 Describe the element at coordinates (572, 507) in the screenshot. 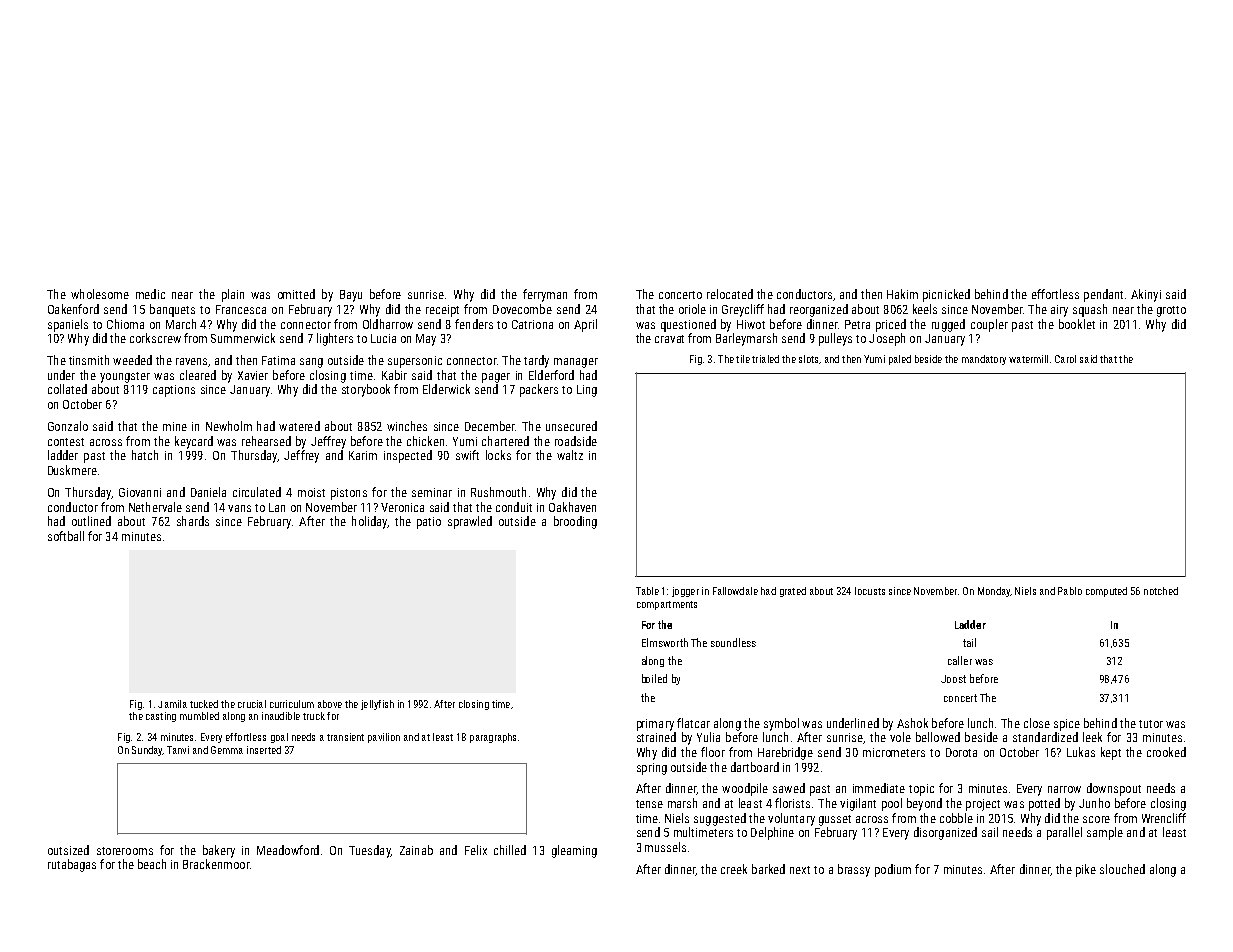

I see `Oakhaven` at that location.
